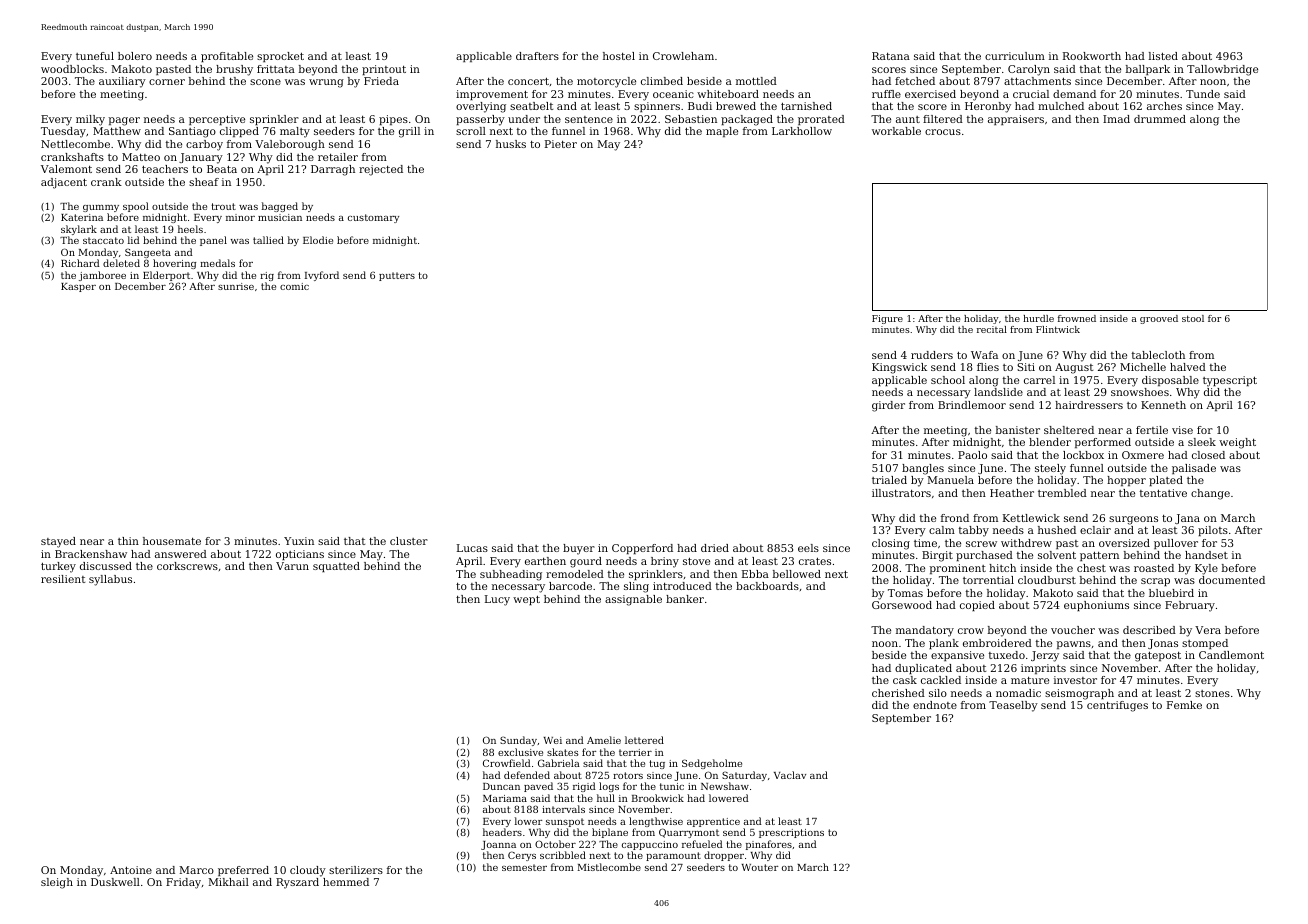 Image resolution: width=1308 pixels, height=924 pixels. I want to click on corner, so click(167, 82).
